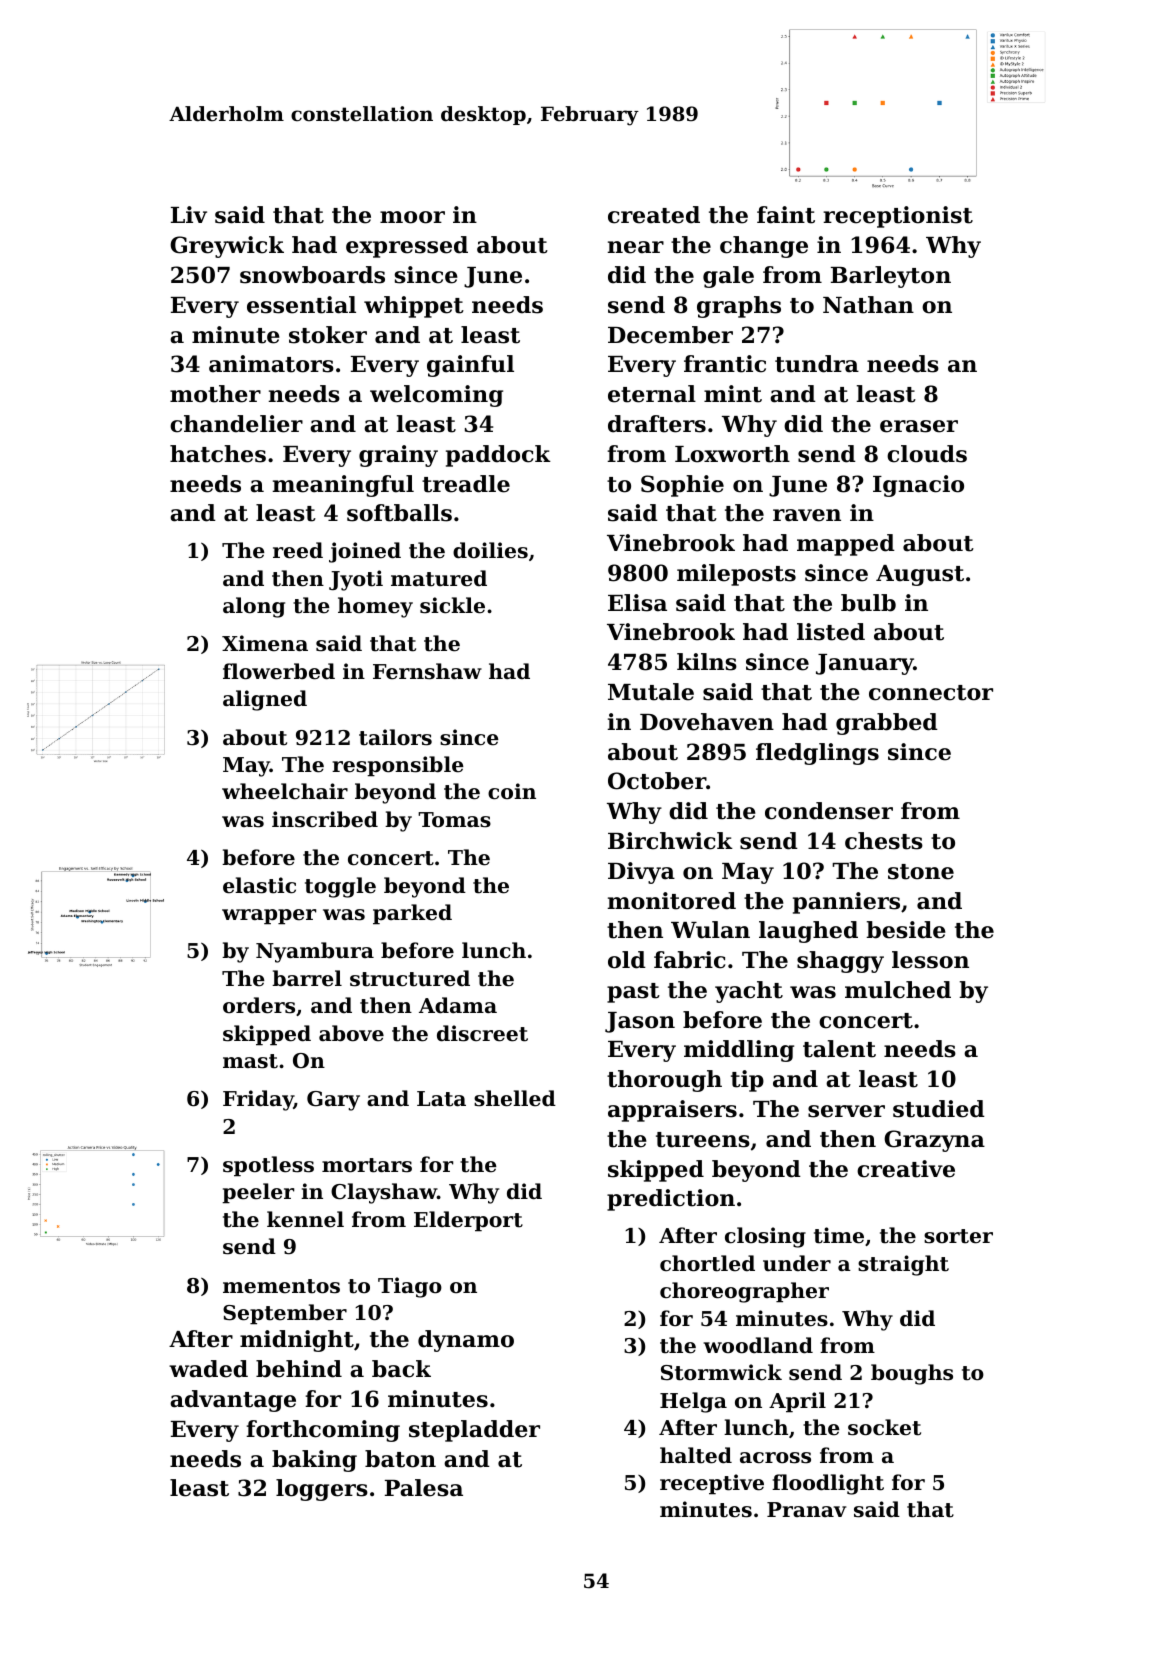  I want to click on responsible, so click(398, 766).
